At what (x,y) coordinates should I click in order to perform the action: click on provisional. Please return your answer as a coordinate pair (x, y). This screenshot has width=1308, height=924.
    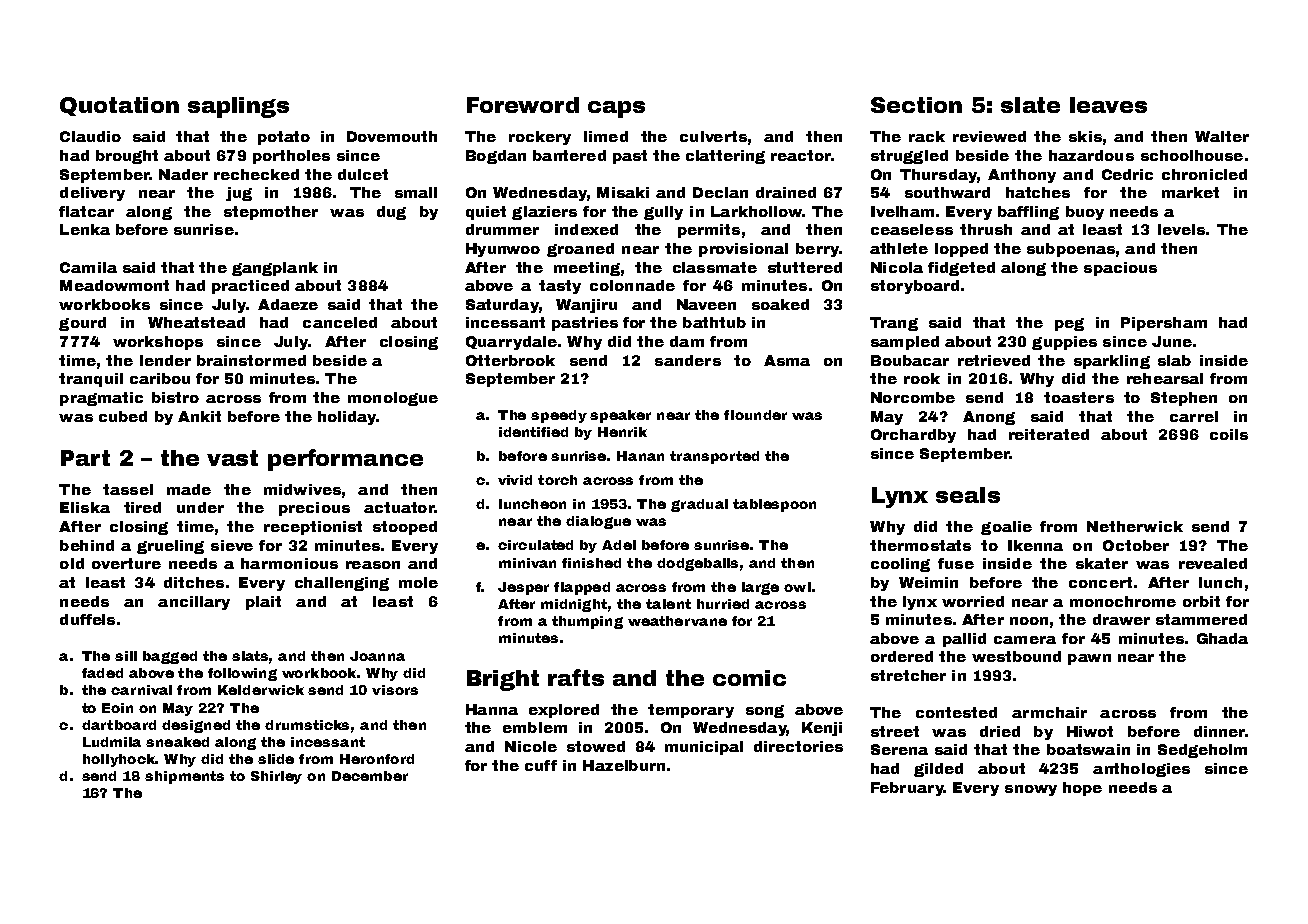
    Looking at the image, I should click on (743, 250).
